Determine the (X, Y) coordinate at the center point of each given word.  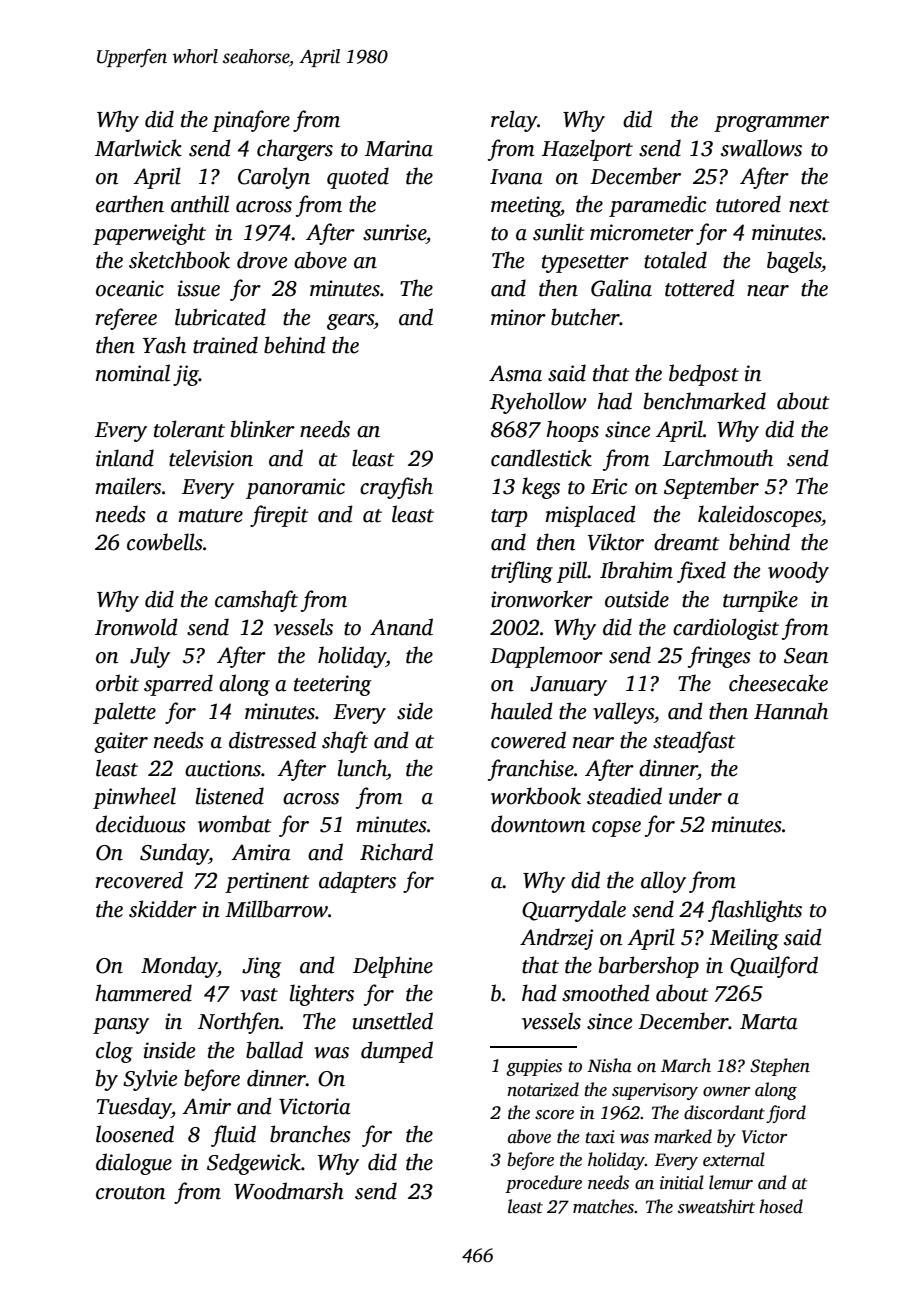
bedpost (704, 375)
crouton (130, 1193)
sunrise (394, 232)
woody (798, 572)
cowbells (165, 542)
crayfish (396, 488)
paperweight (149, 234)
